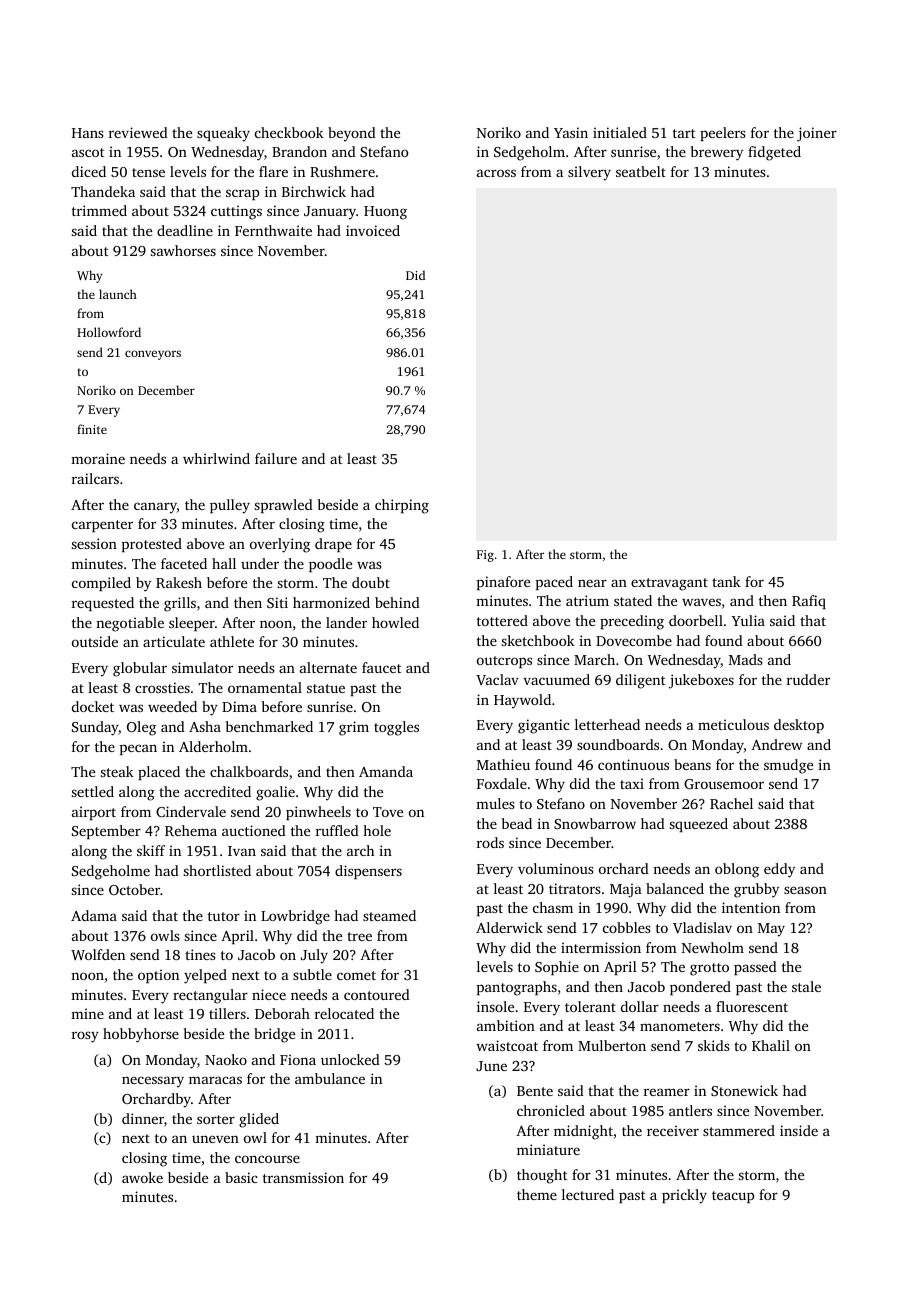  I want to click on peelers, so click(723, 134).
